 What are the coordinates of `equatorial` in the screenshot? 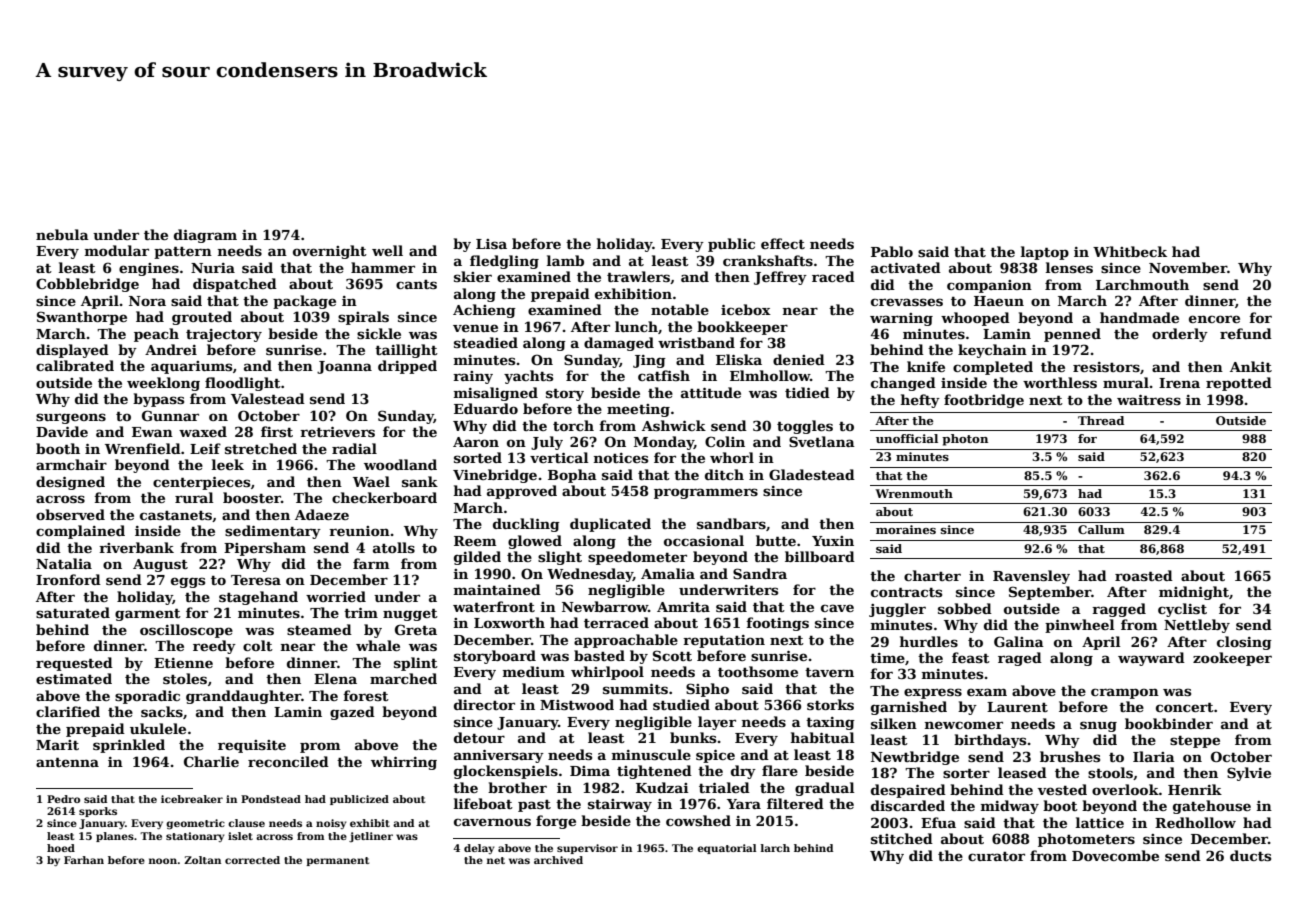 It's located at (726, 849).
